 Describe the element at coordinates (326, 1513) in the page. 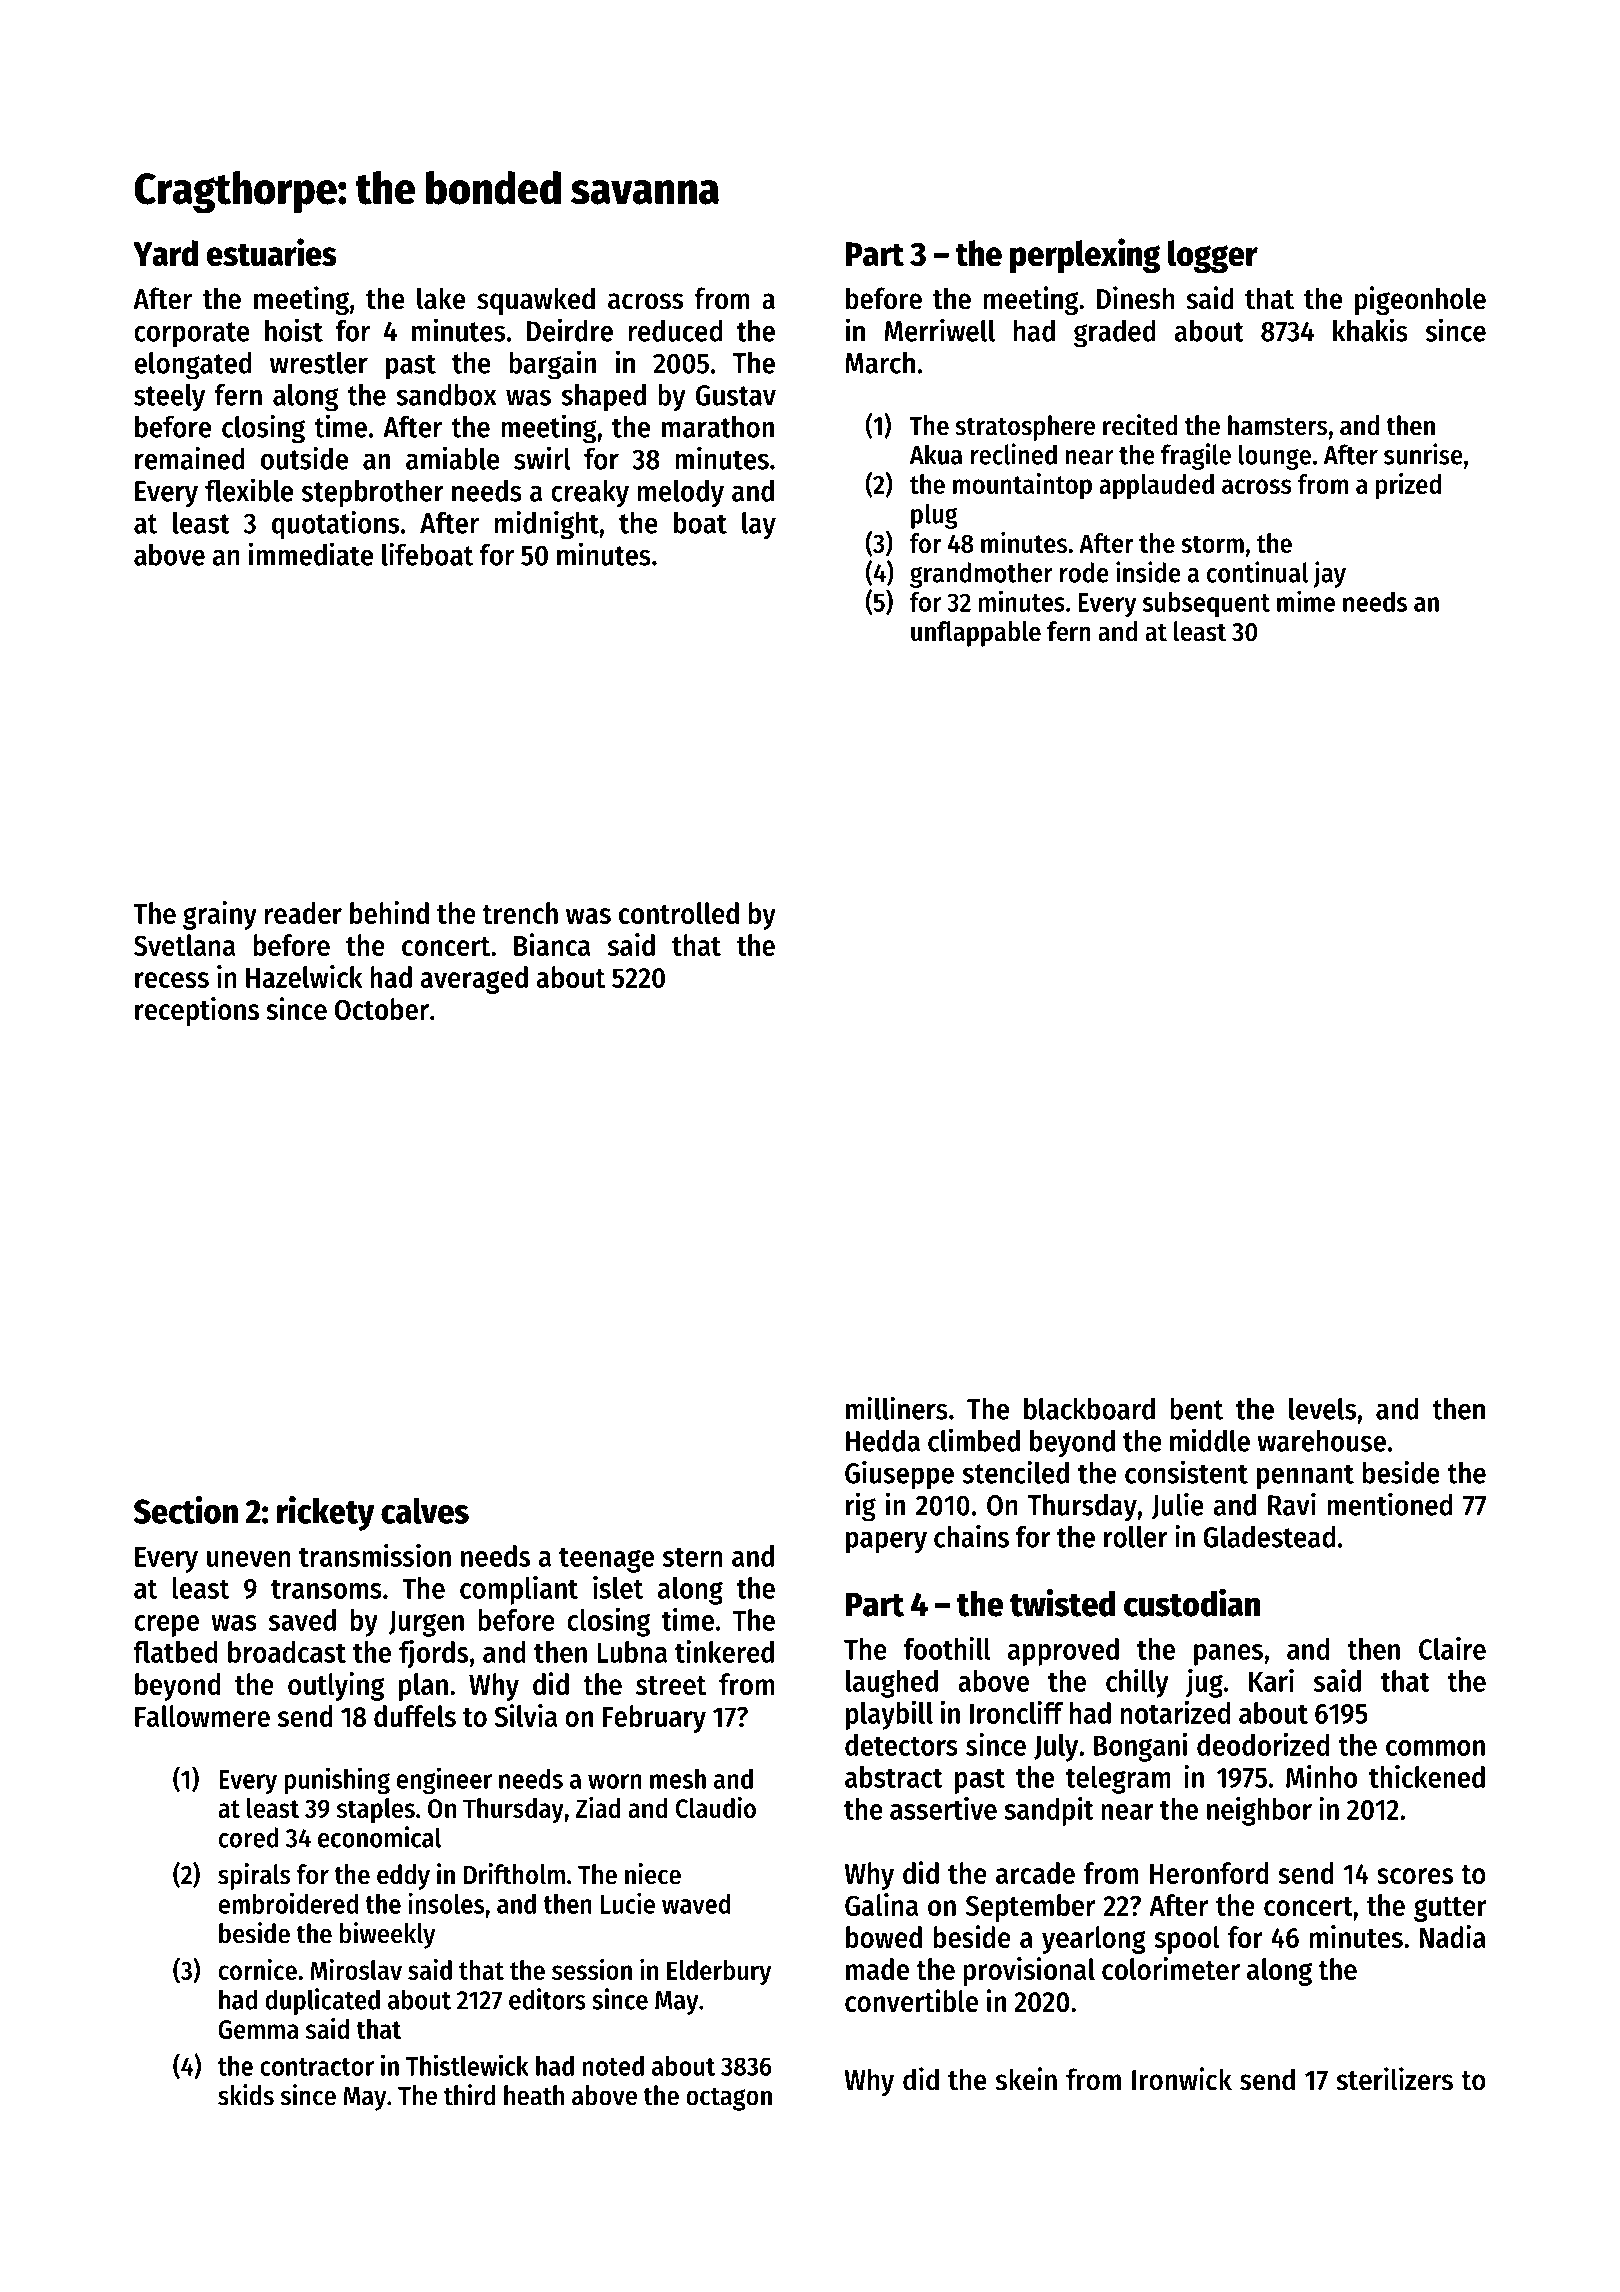

I see `rickety` at that location.
